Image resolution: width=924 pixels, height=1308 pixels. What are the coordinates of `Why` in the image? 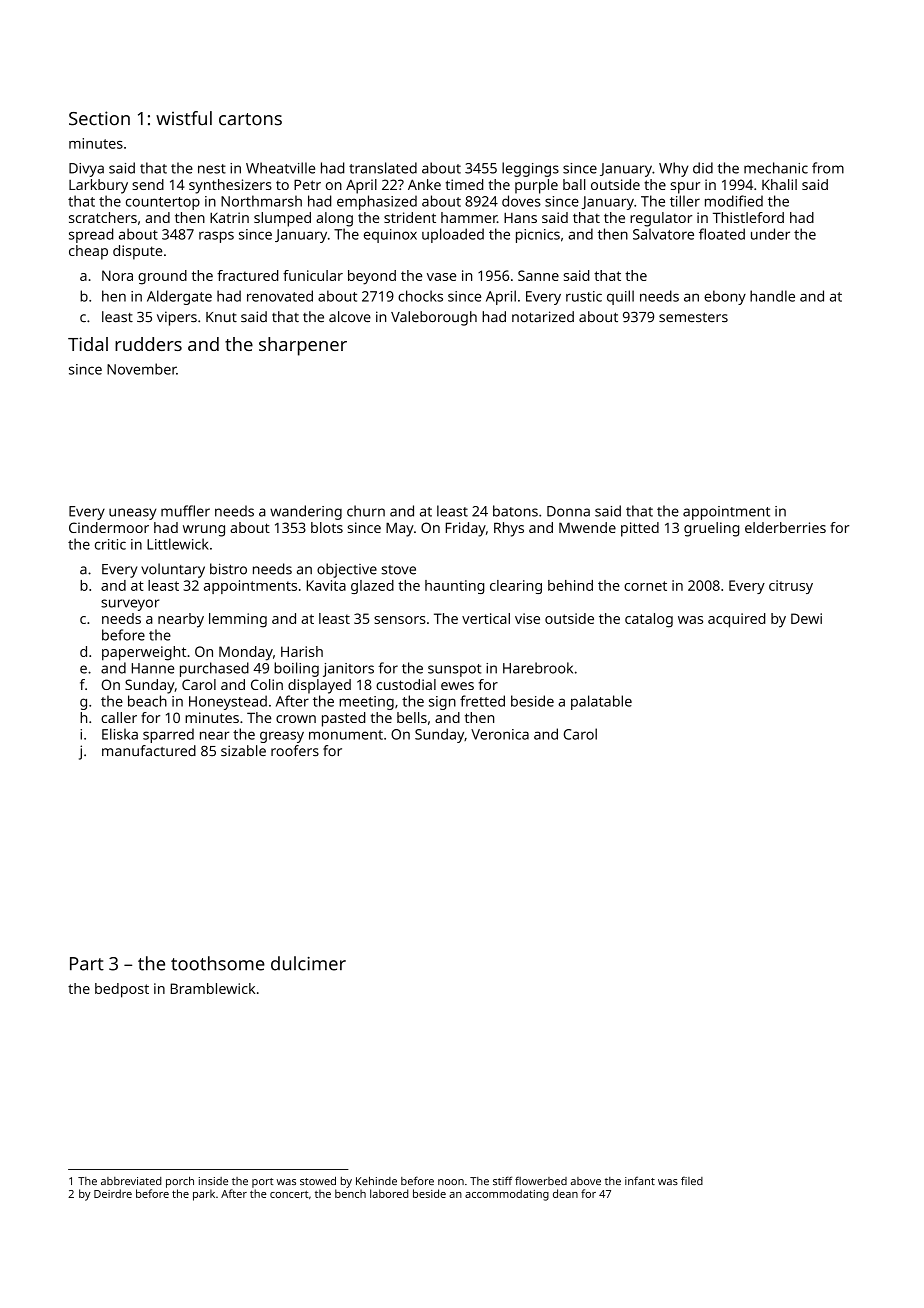 It's located at (674, 169).
